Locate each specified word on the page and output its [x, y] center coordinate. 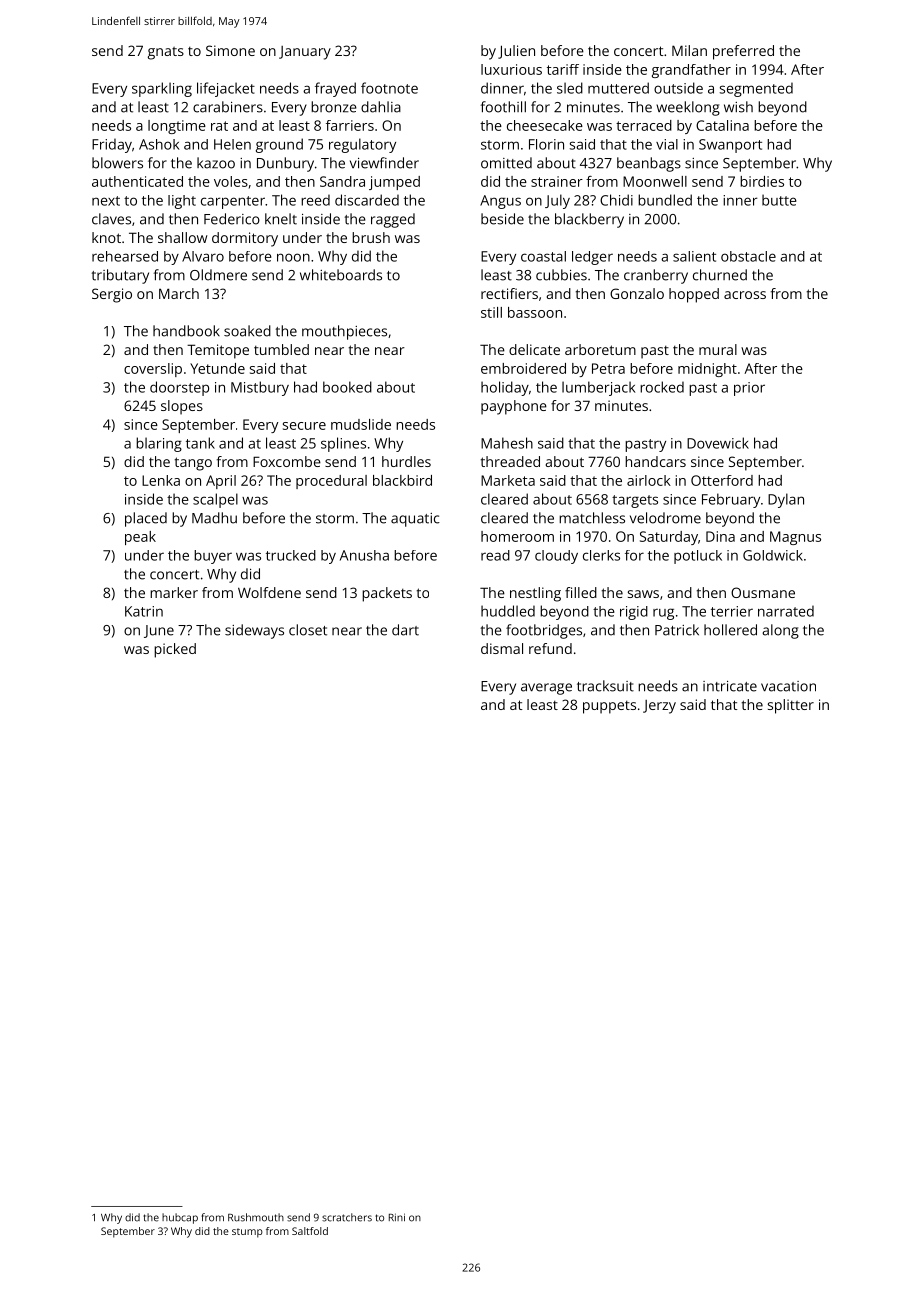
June [159, 631]
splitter [791, 706]
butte [779, 200]
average [546, 689]
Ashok [159, 144]
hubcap [180, 1218]
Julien [516, 52]
